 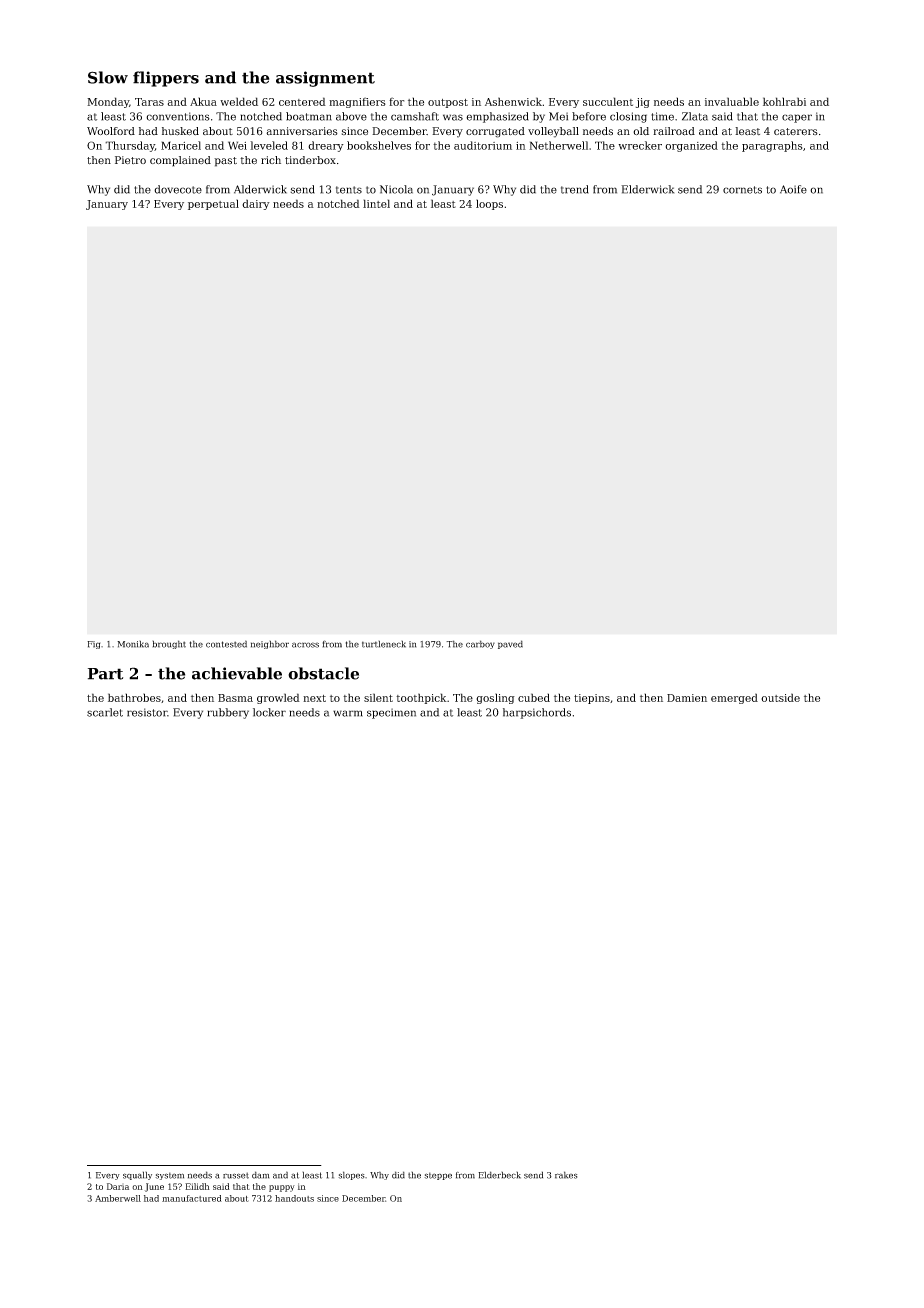 What do you see at coordinates (166, 79) in the screenshot?
I see `flippers` at bounding box center [166, 79].
